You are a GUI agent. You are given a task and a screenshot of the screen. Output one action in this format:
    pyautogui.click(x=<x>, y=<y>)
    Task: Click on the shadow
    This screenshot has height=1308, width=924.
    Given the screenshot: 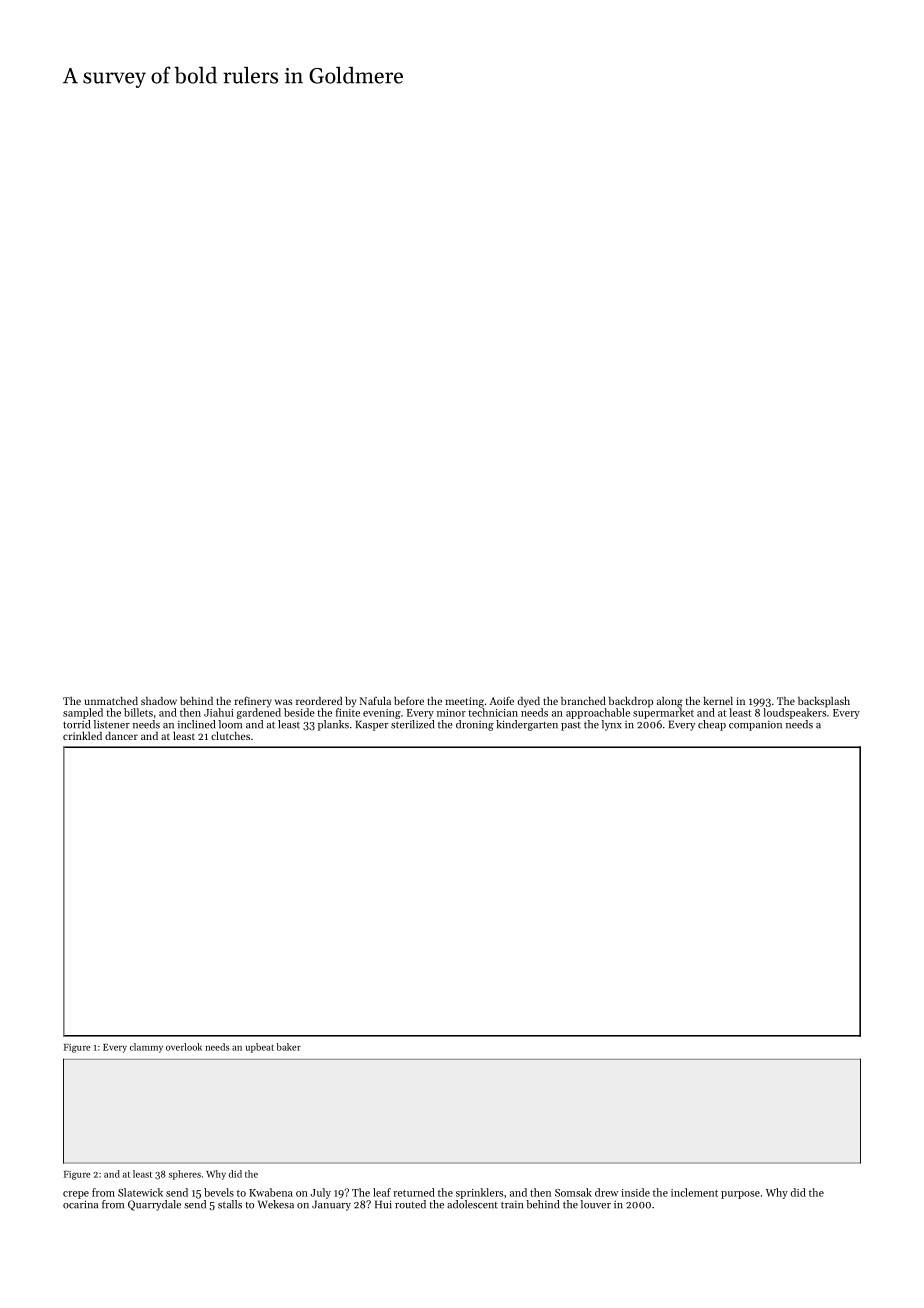 What is the action you would take?
    pyautogui.click(x=159, y=701)
